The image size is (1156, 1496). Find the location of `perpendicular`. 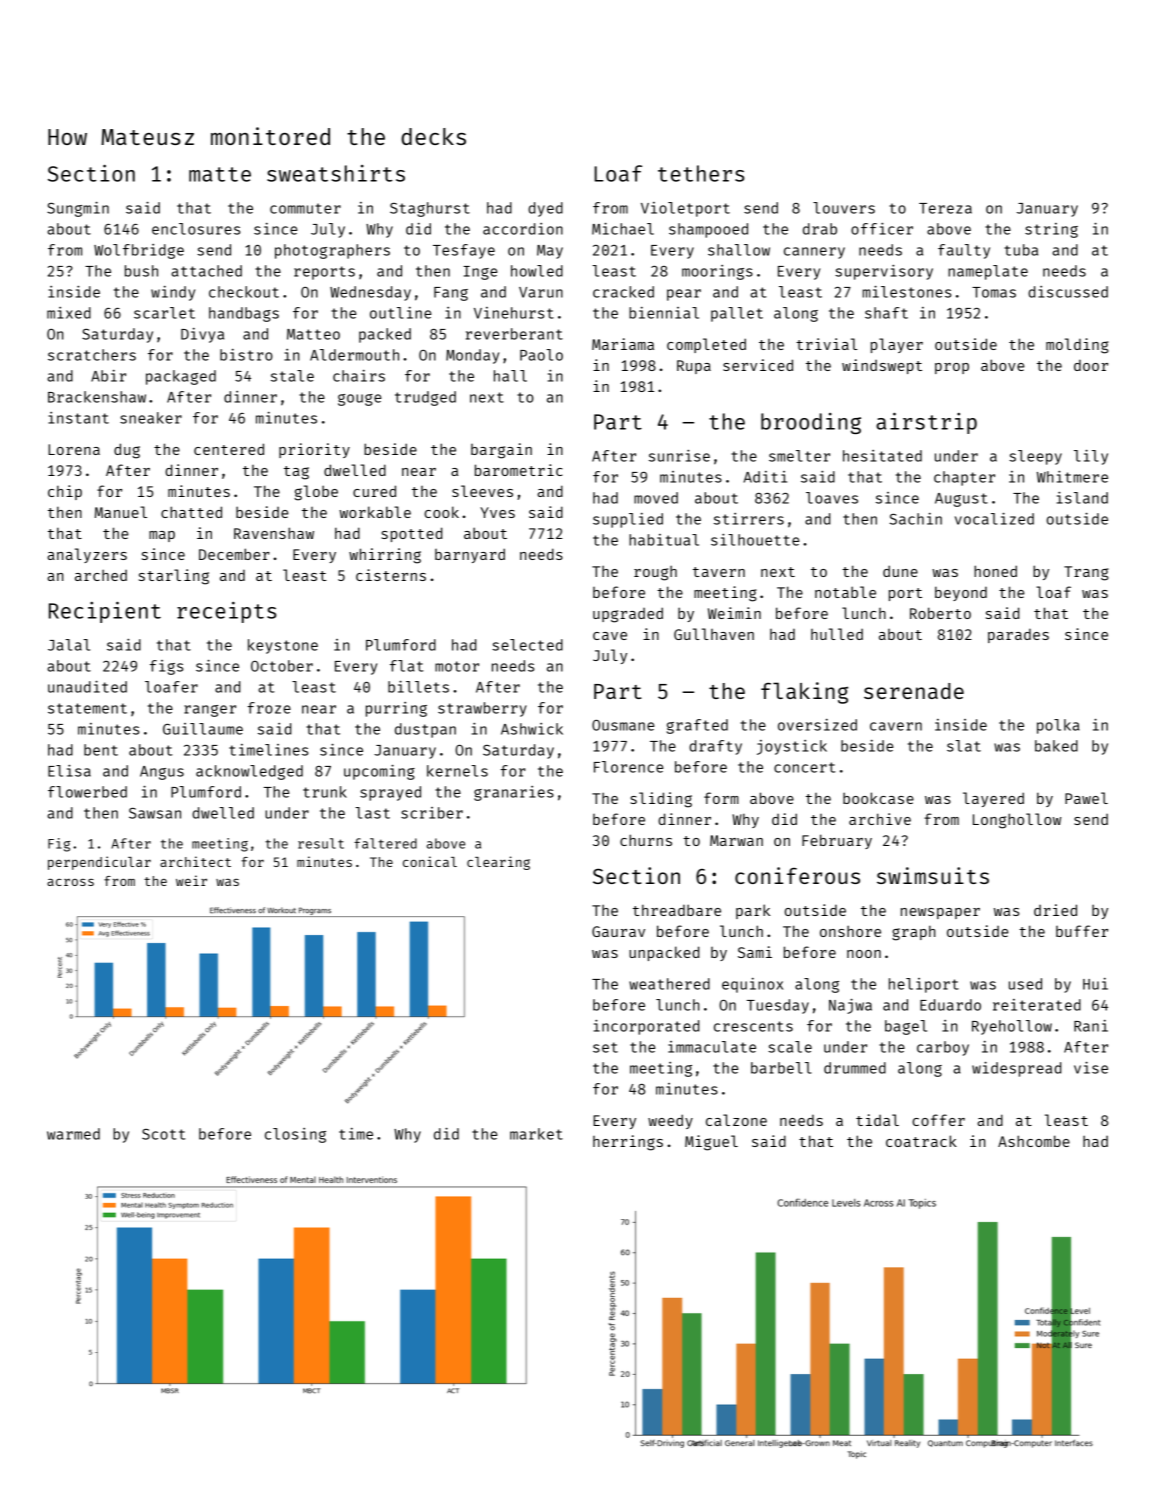

perpendicular is located at coordinates (99, 863).
